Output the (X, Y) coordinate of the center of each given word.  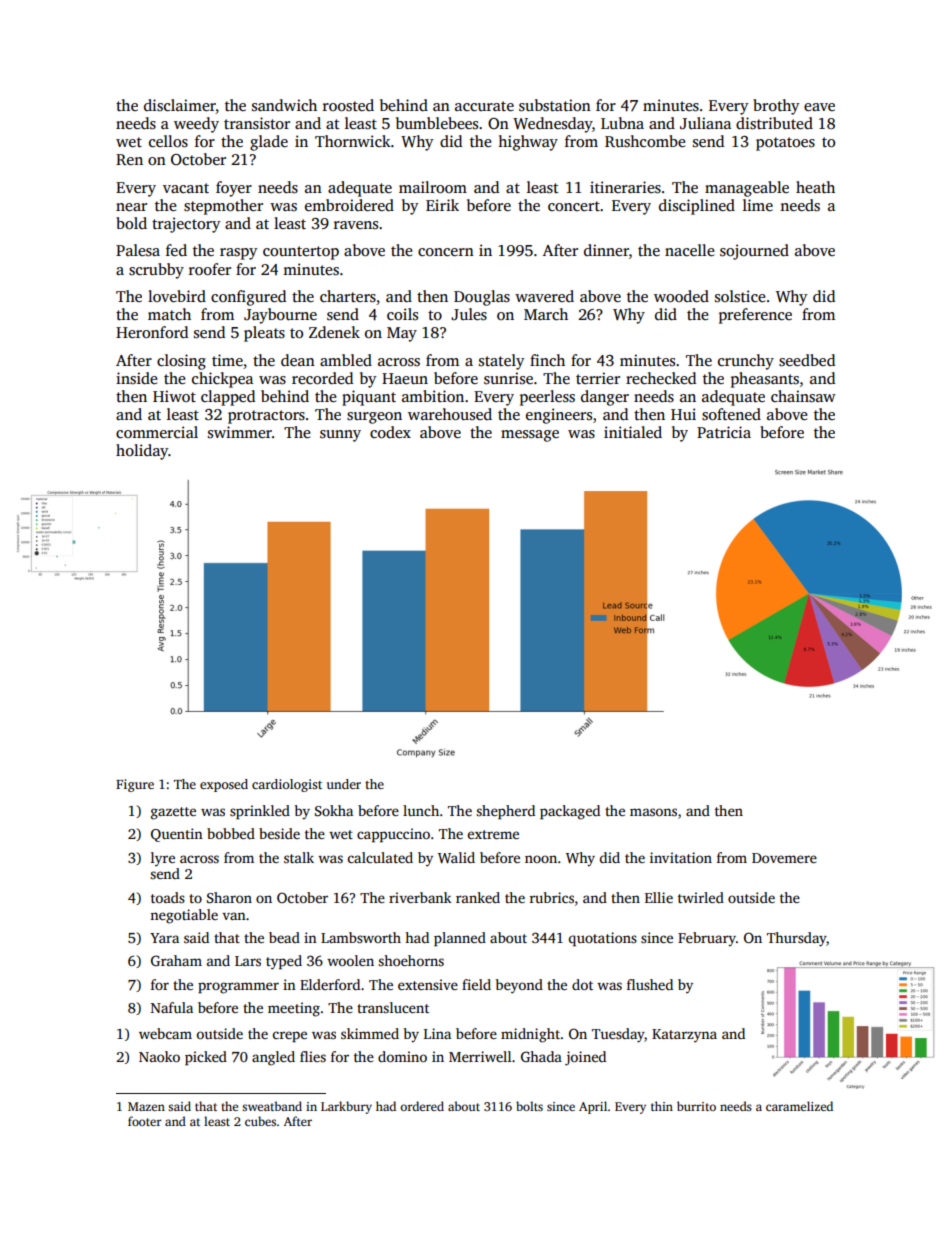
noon (541, 859)
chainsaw (803, 396)
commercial (157, 432)
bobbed (231, 833)
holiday (142, 452)
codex (390, 432)
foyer (234, 189)
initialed (633, 432)
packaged (570, 812)
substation (555, 105)
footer (145, 1121)
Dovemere (784, 858)
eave (819, 107)
